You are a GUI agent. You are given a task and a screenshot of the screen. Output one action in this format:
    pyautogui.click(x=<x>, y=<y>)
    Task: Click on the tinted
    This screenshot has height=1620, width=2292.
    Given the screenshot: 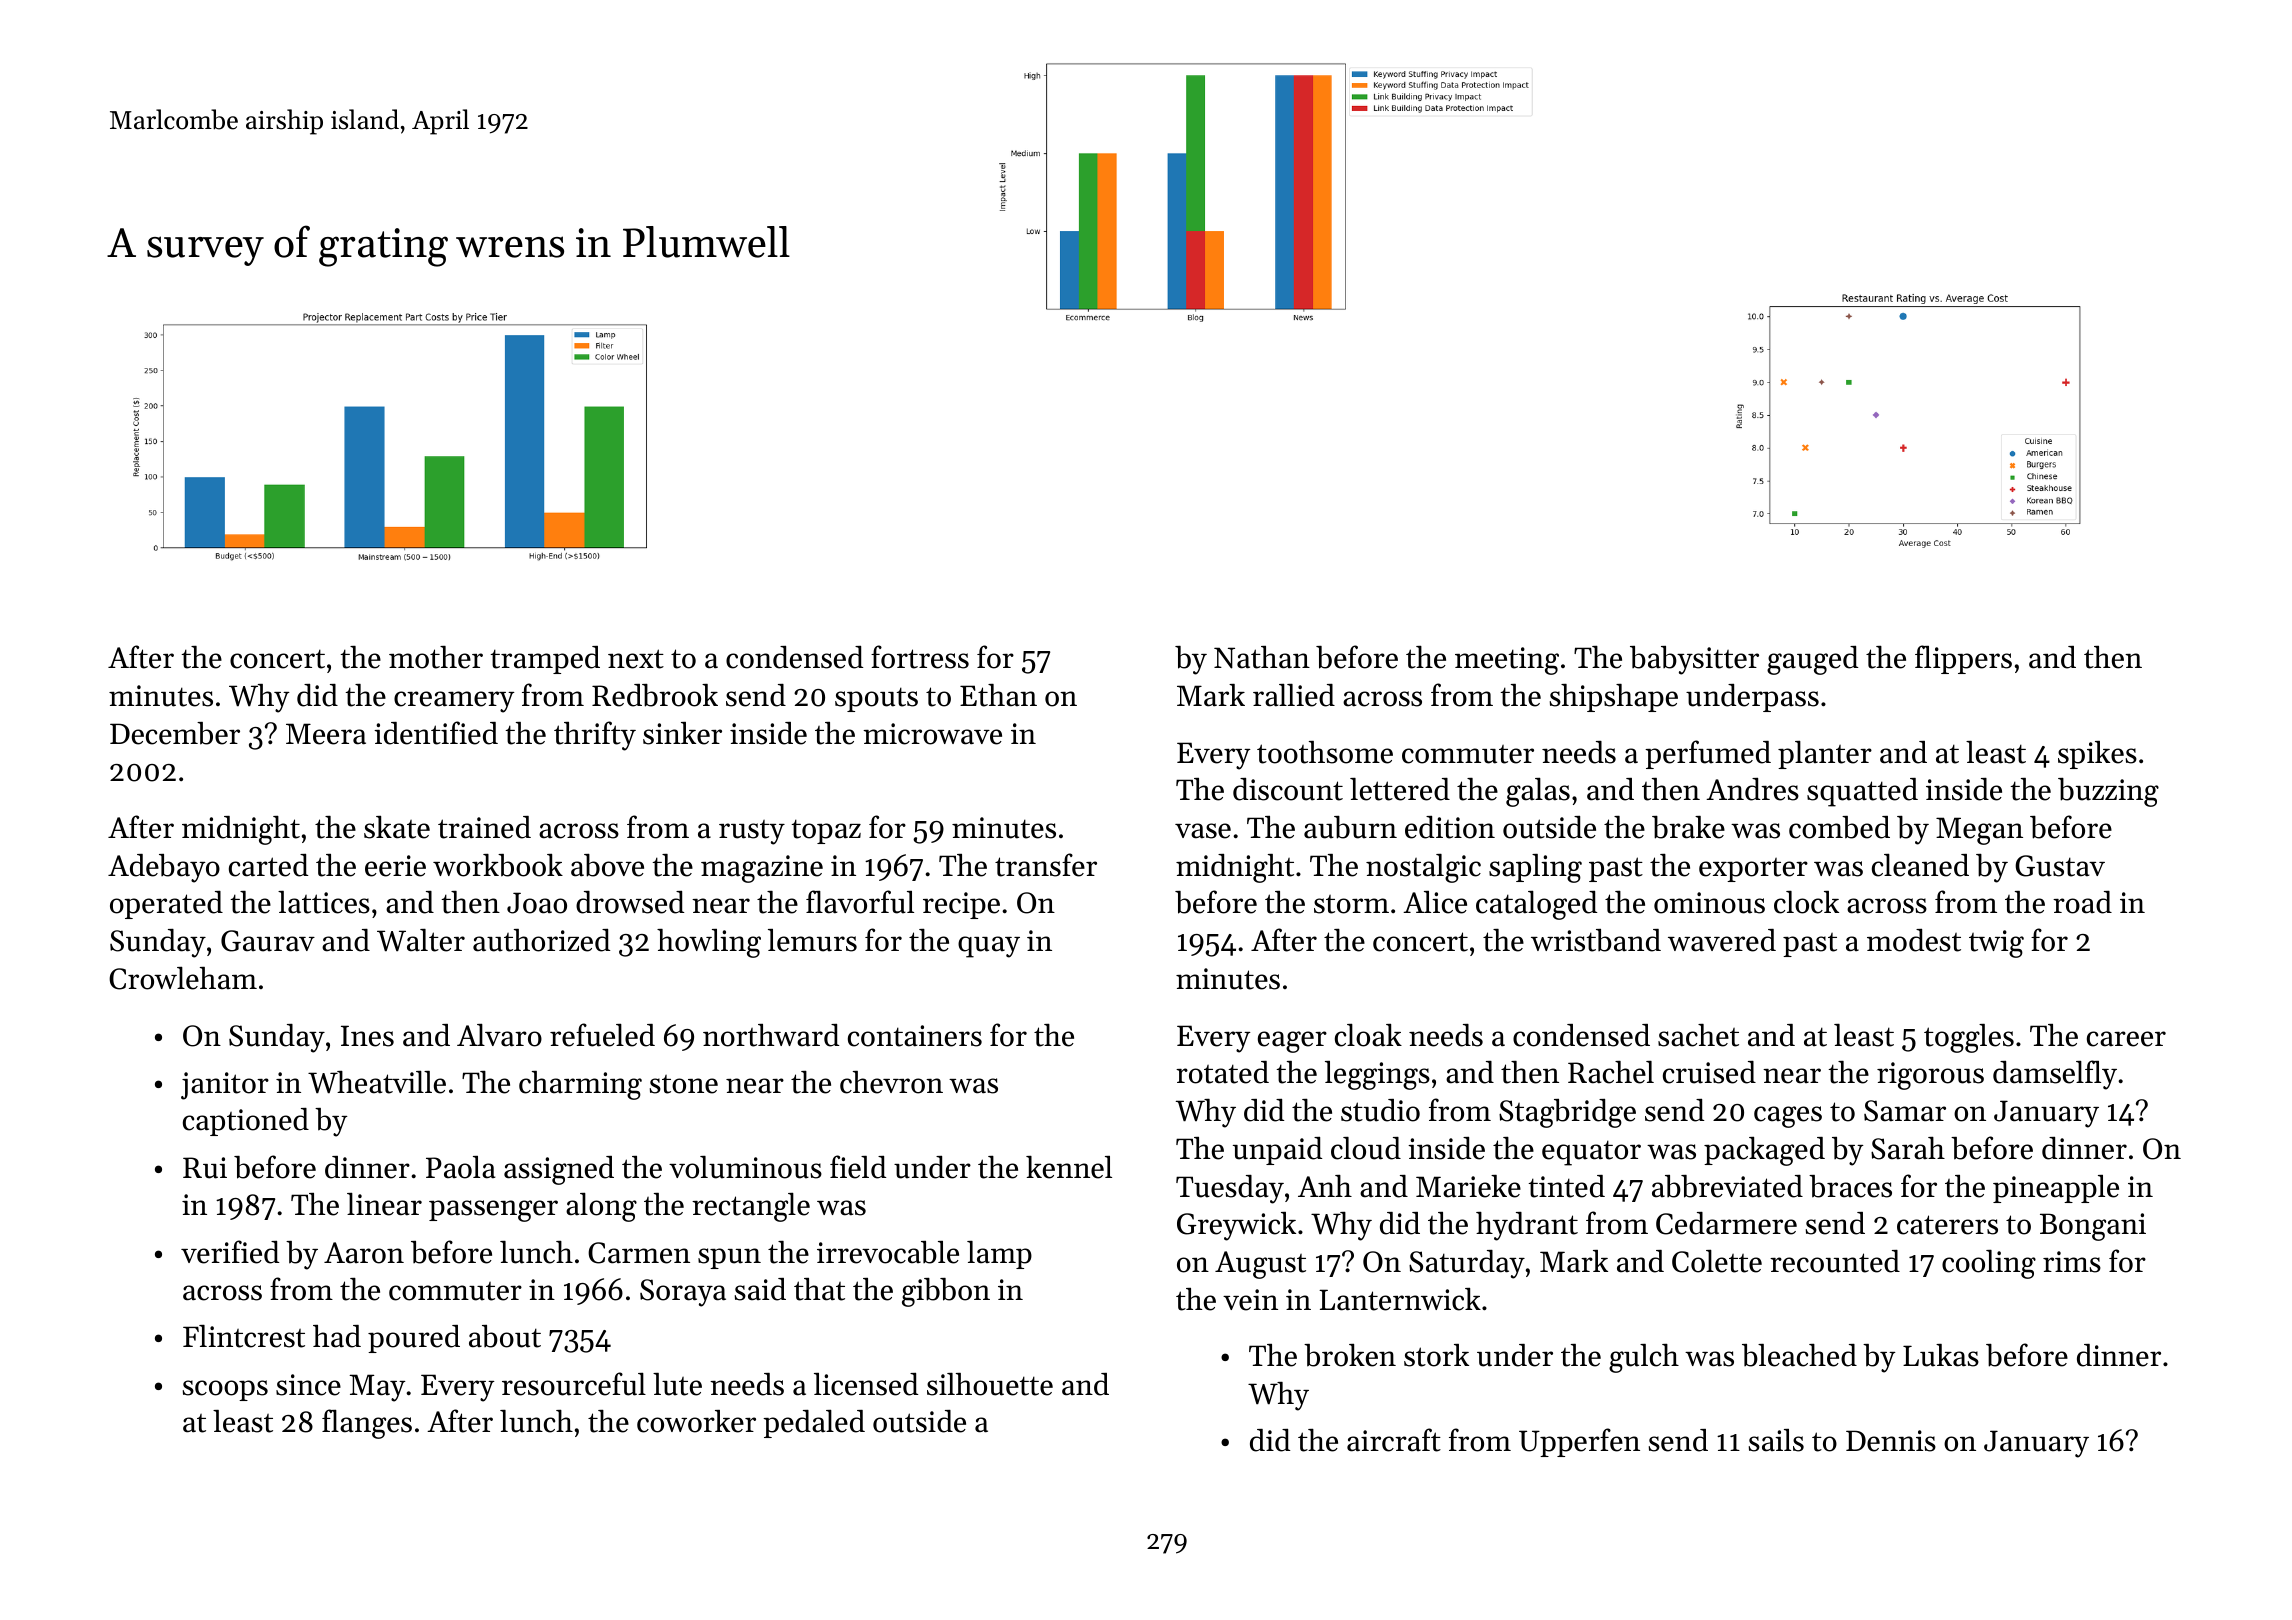 What is the action you would take?
    pyautogui.click(x=1567, y=1186)
